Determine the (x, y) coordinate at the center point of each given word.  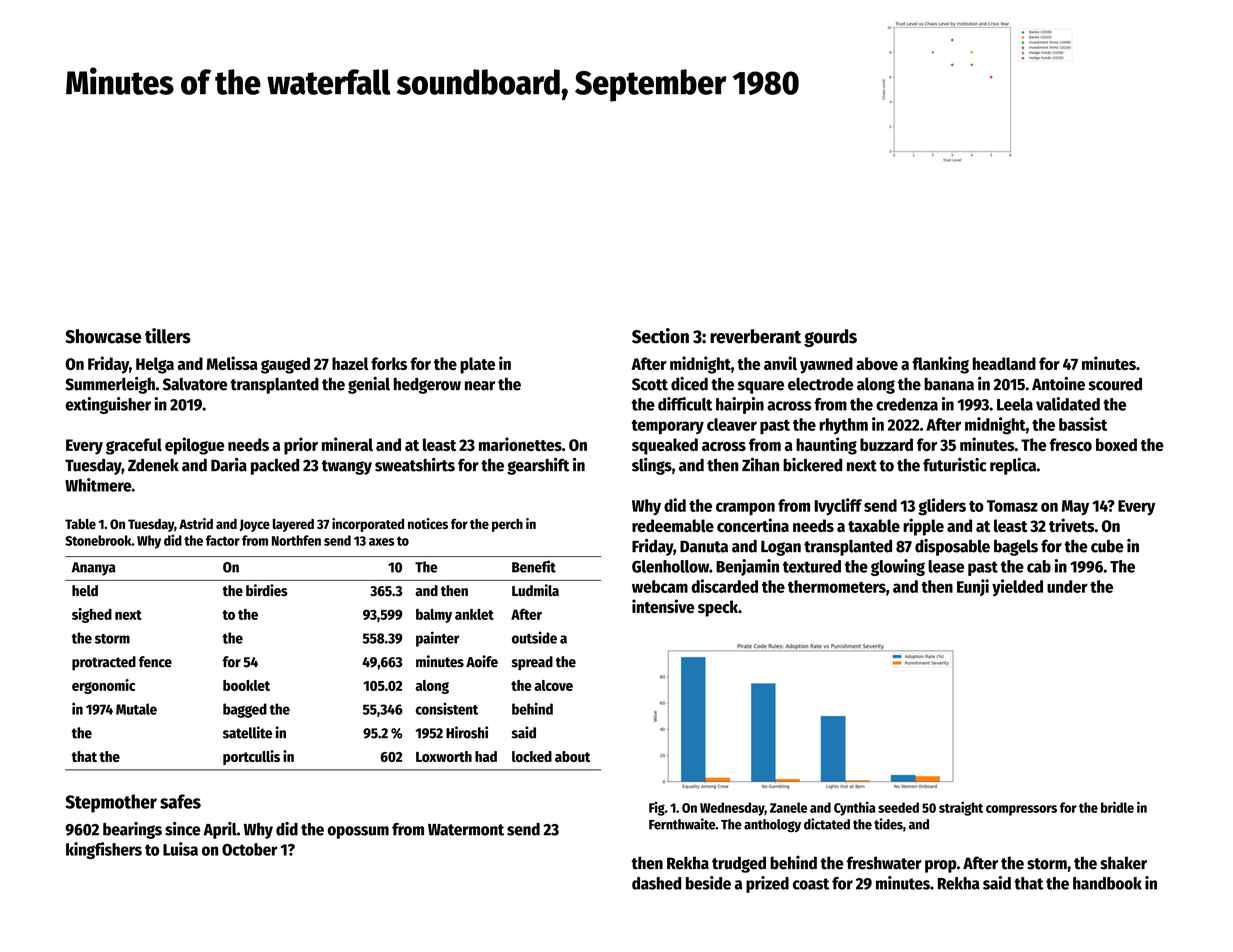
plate (477, 365)
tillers (168, 336)
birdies (267, 590)
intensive (663, 606)
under (1067, 586)
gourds (830, 338)
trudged (739, 864)
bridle (1117, 807)
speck (718, 608)
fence (155, 662)
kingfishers (104, 850)
